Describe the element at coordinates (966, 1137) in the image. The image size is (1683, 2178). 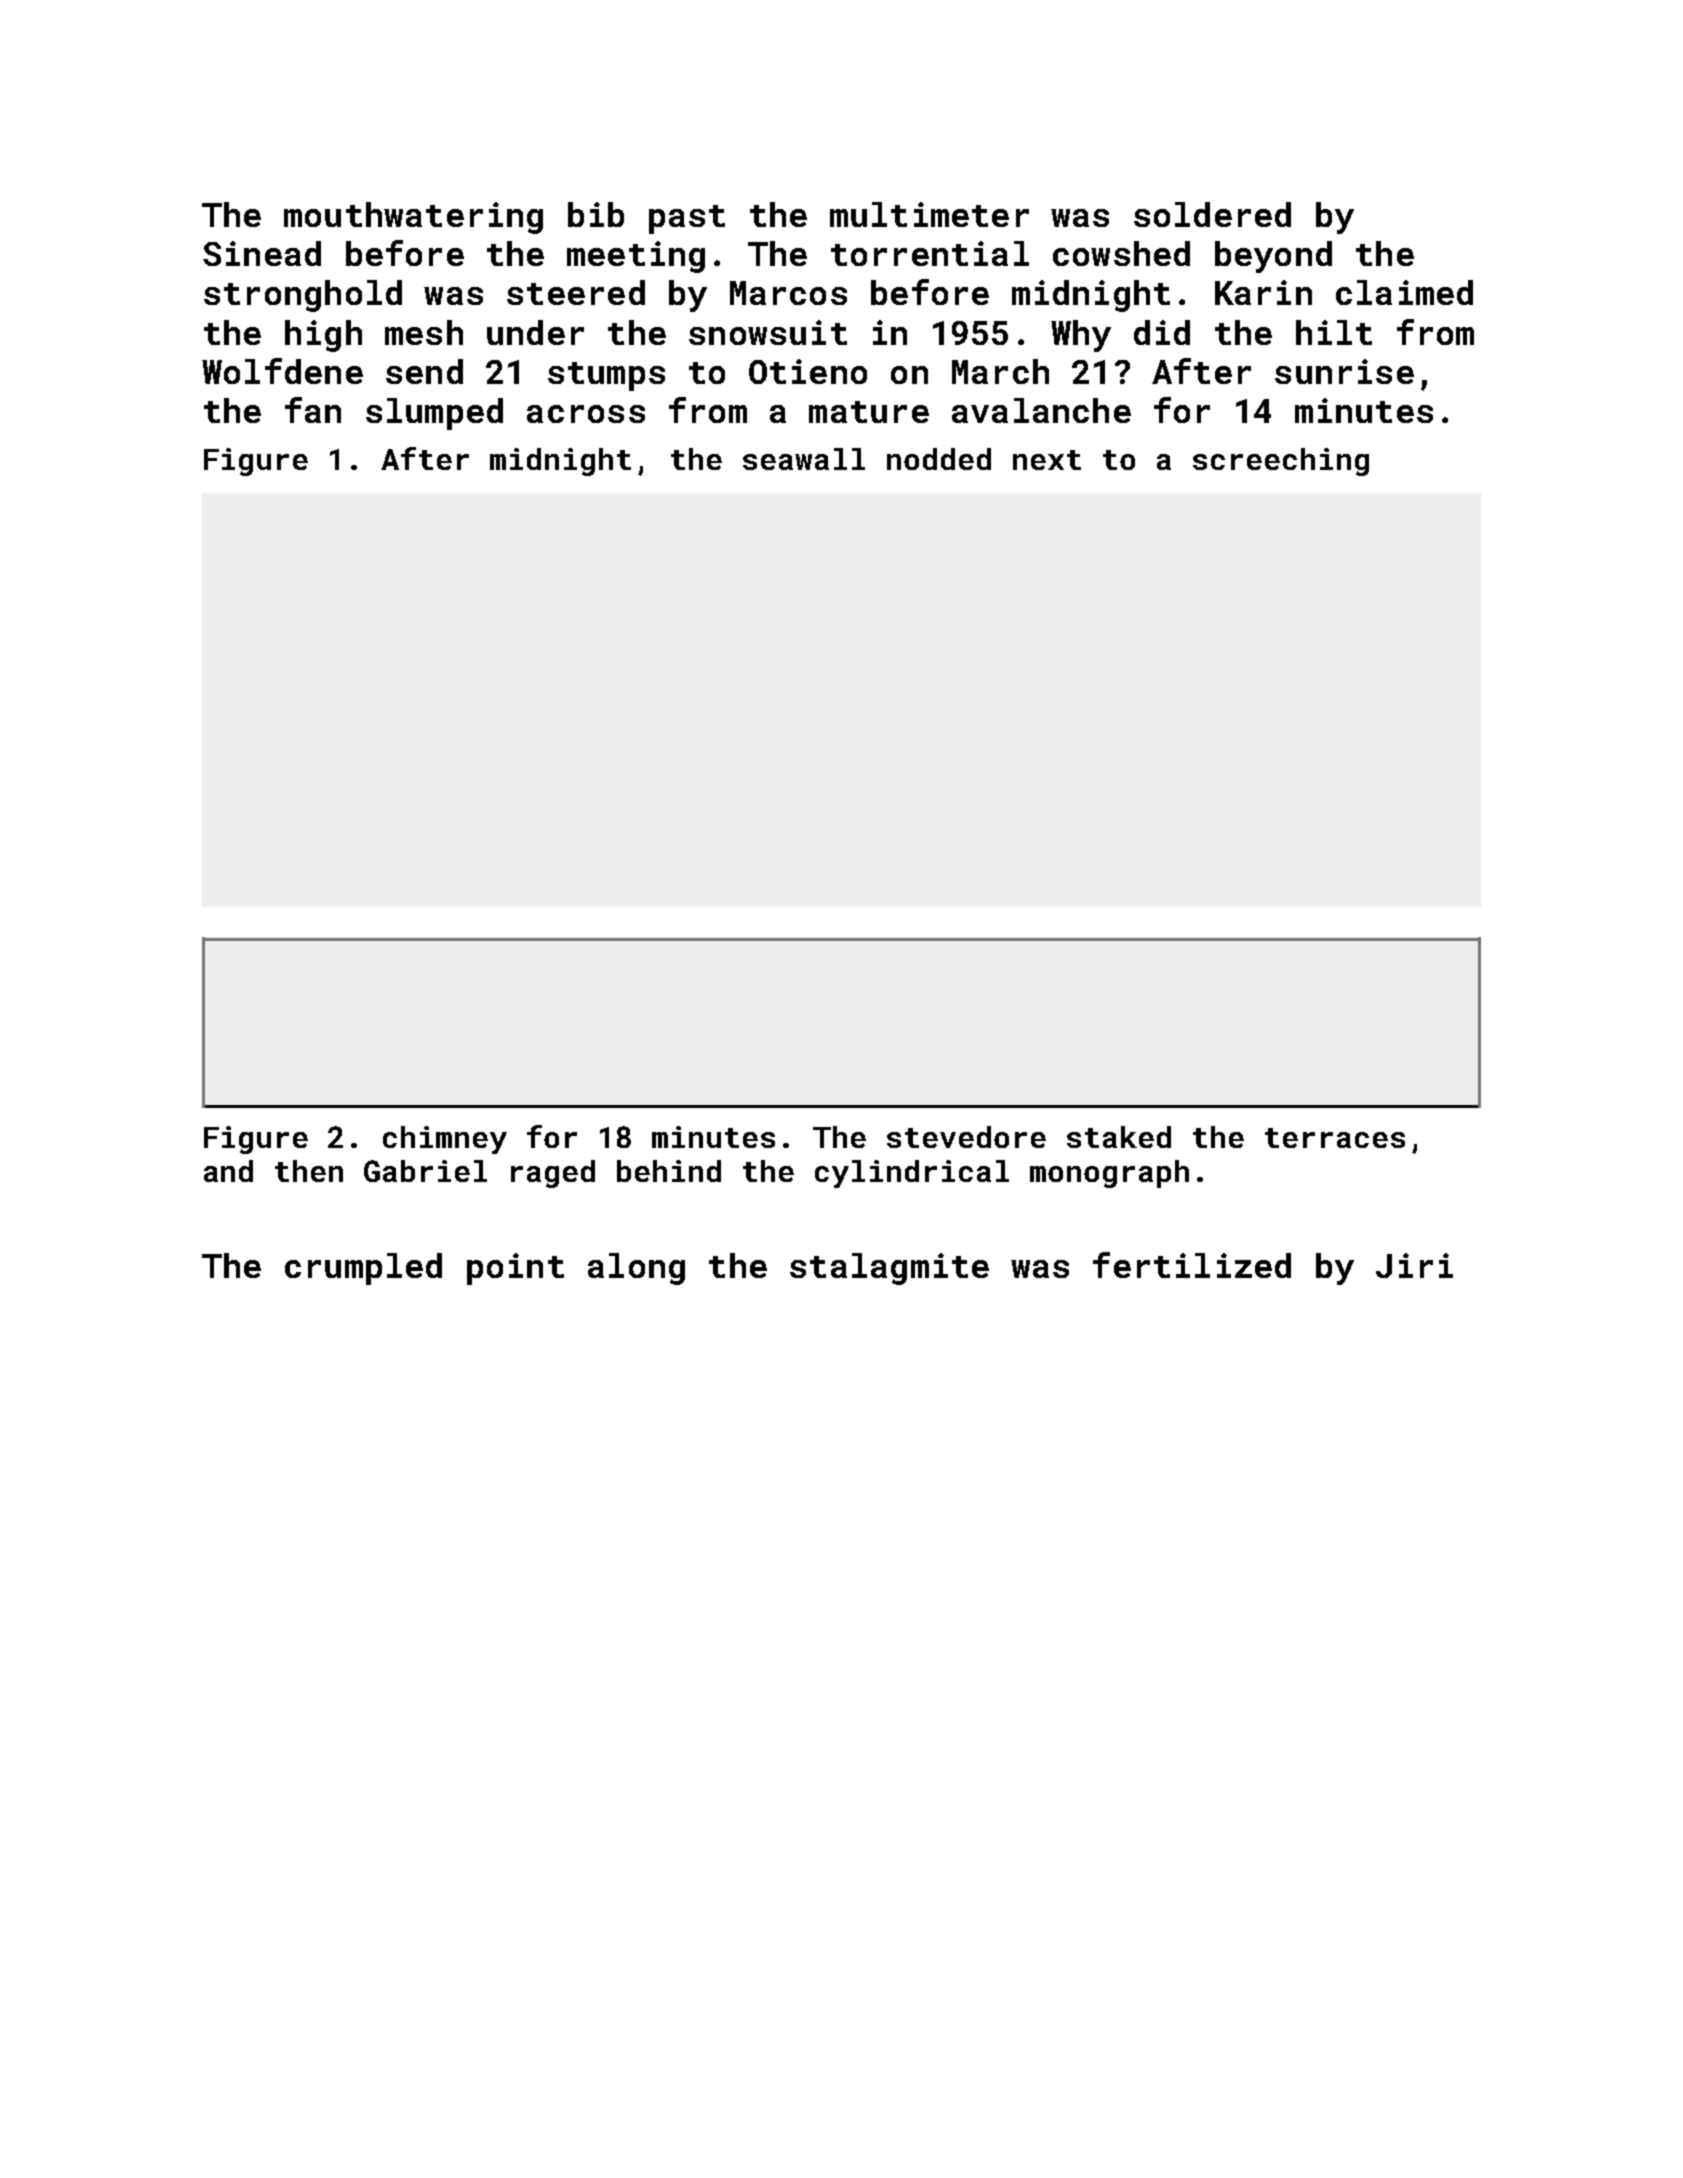
I see `stevedore` at that location.
